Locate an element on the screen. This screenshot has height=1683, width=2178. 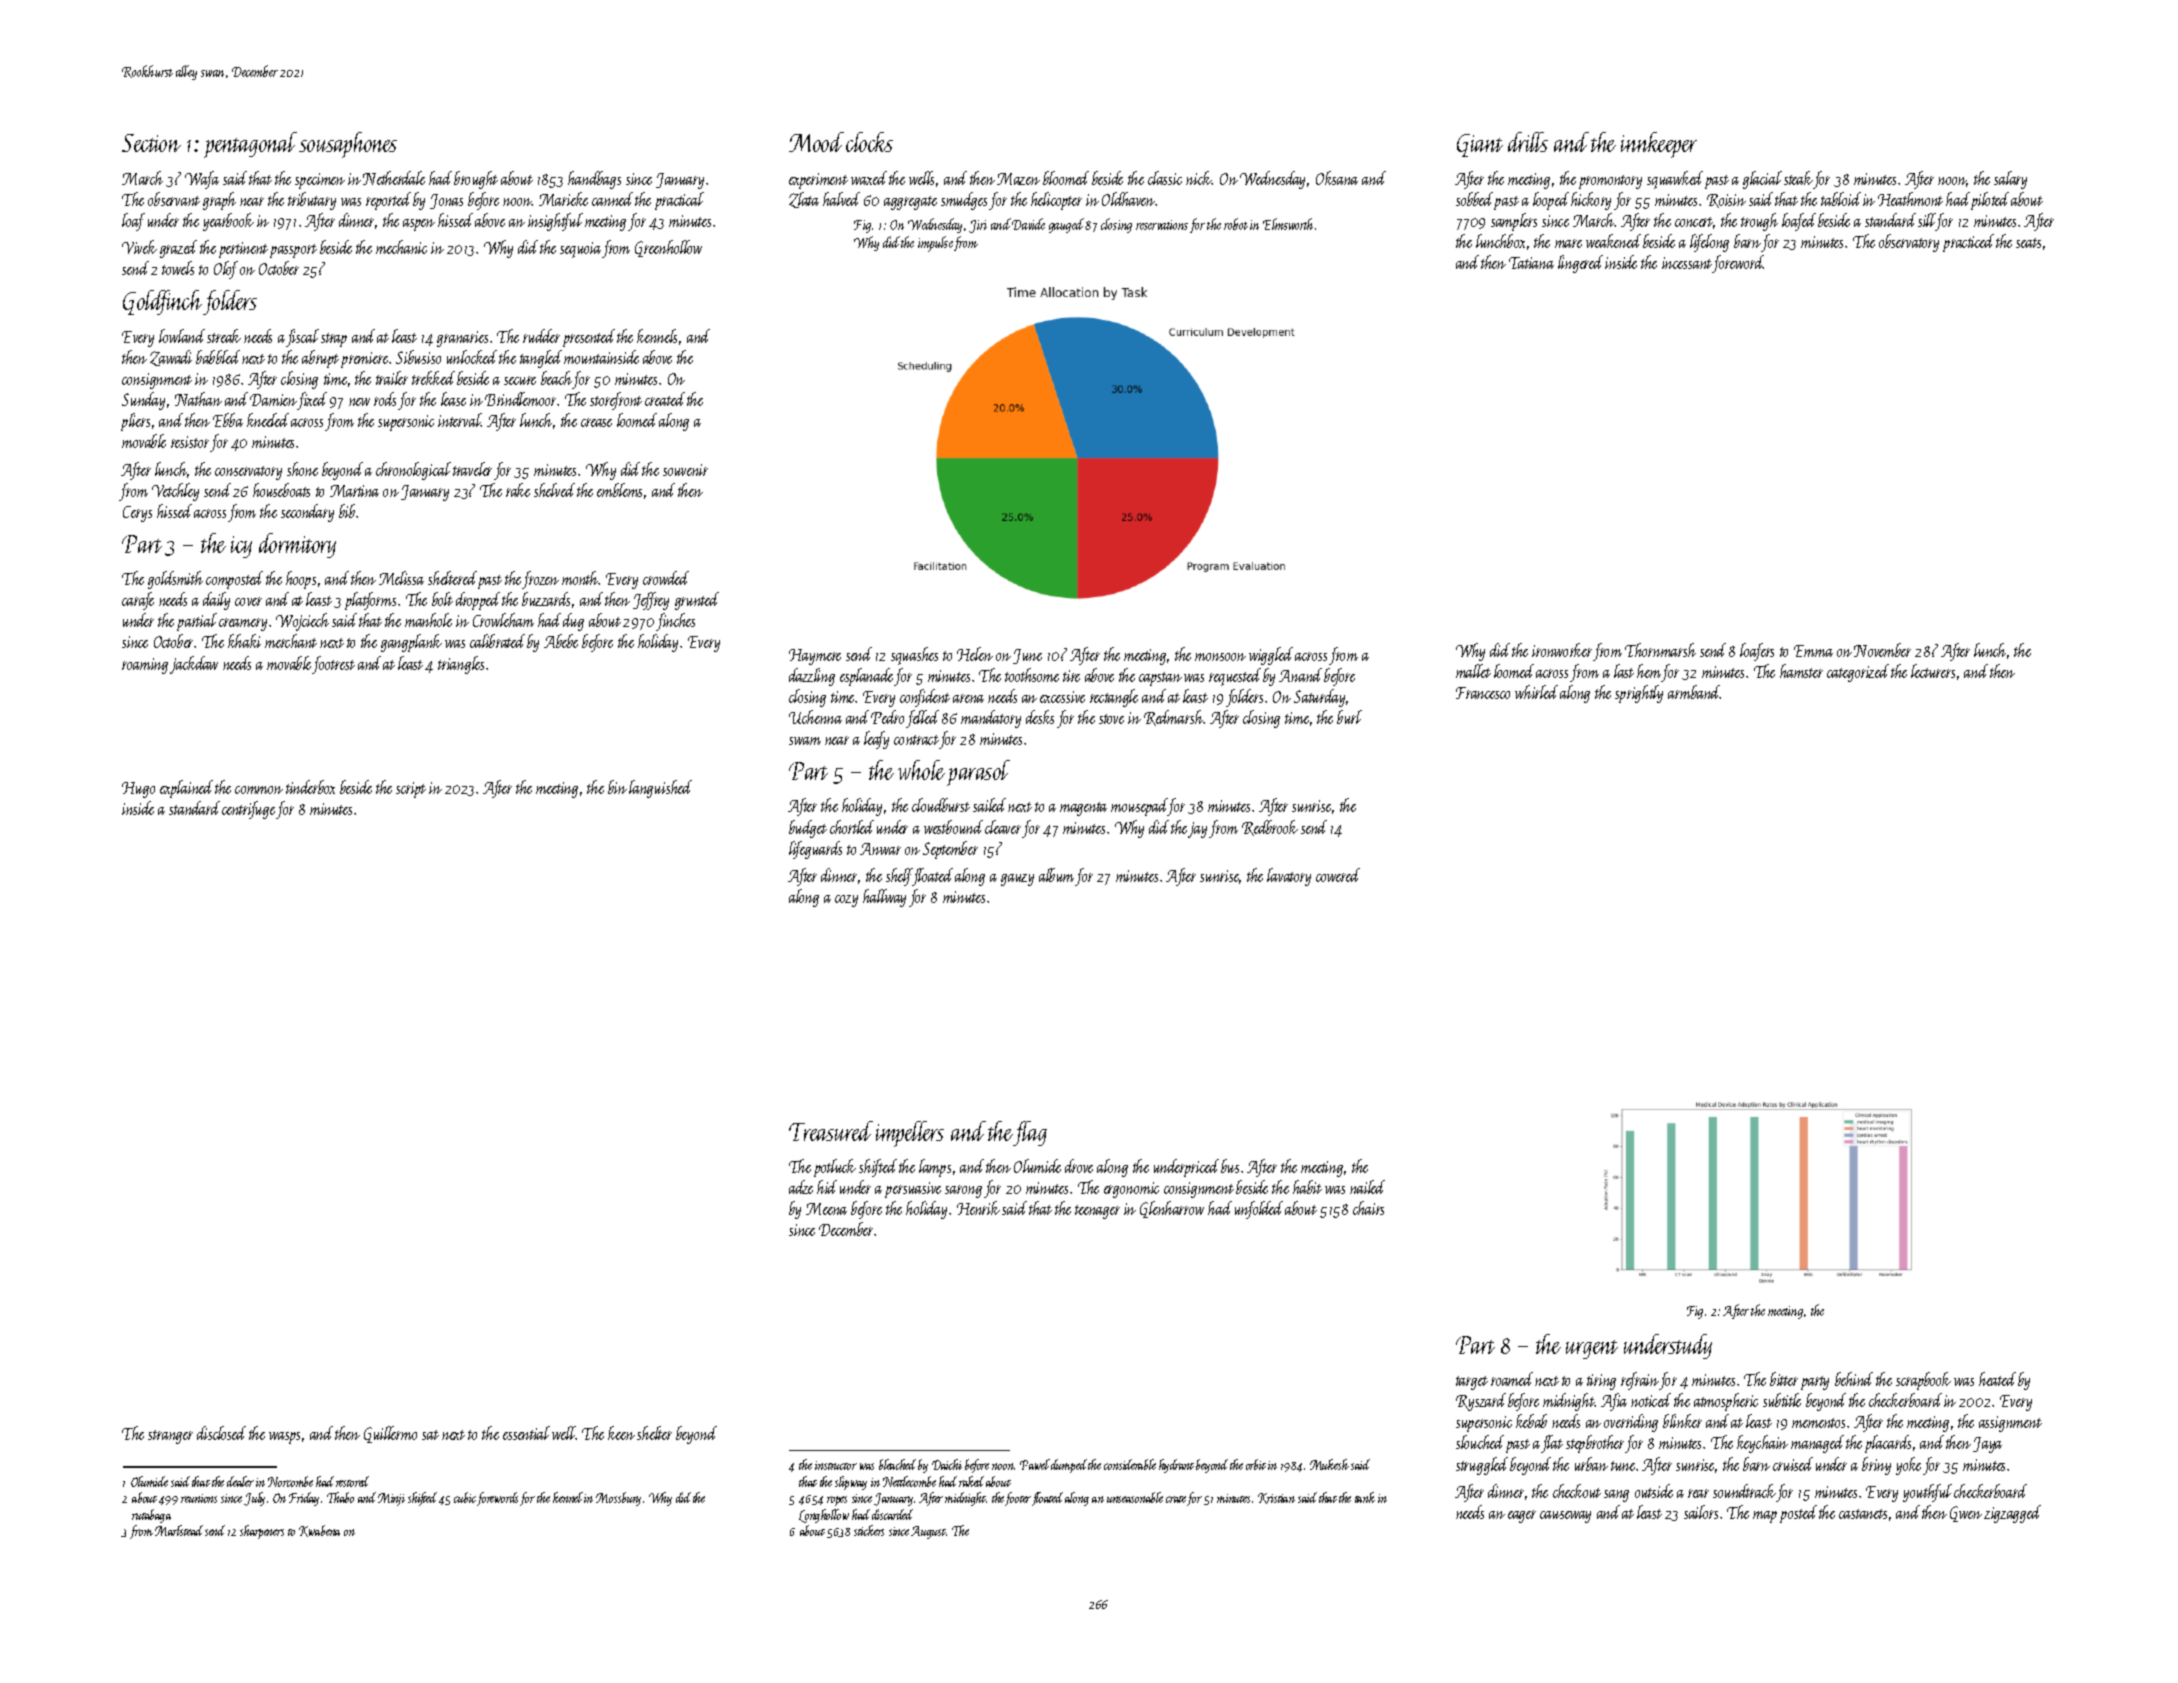
nick is located at coordinates (1199, 178).
